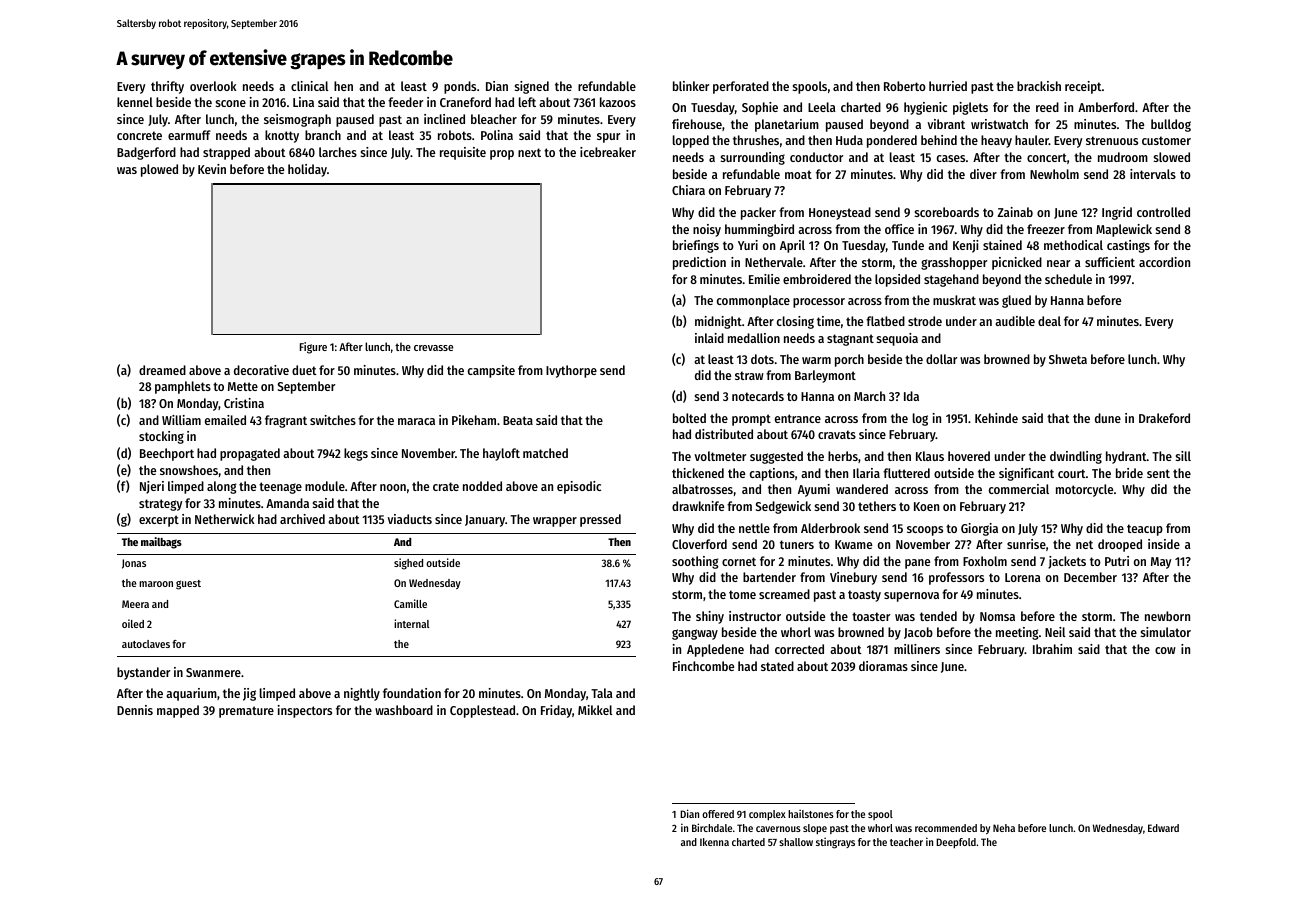  I want to click on overlook, so click(213, 86).
